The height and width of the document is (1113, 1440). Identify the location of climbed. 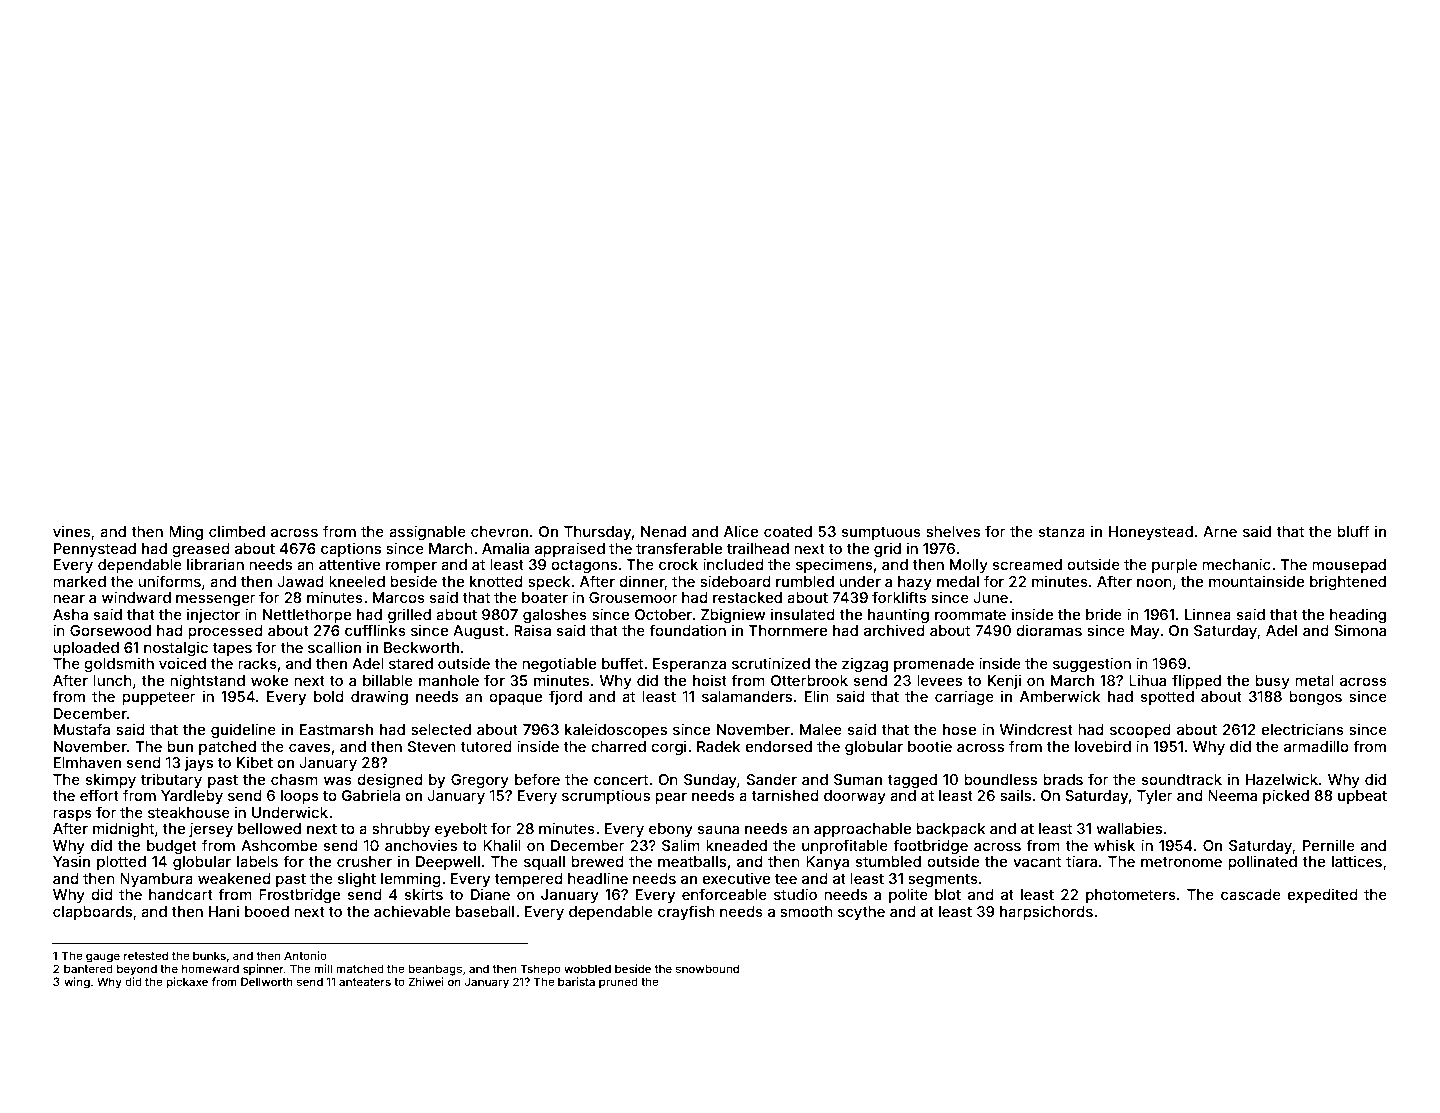
(237, 531).
